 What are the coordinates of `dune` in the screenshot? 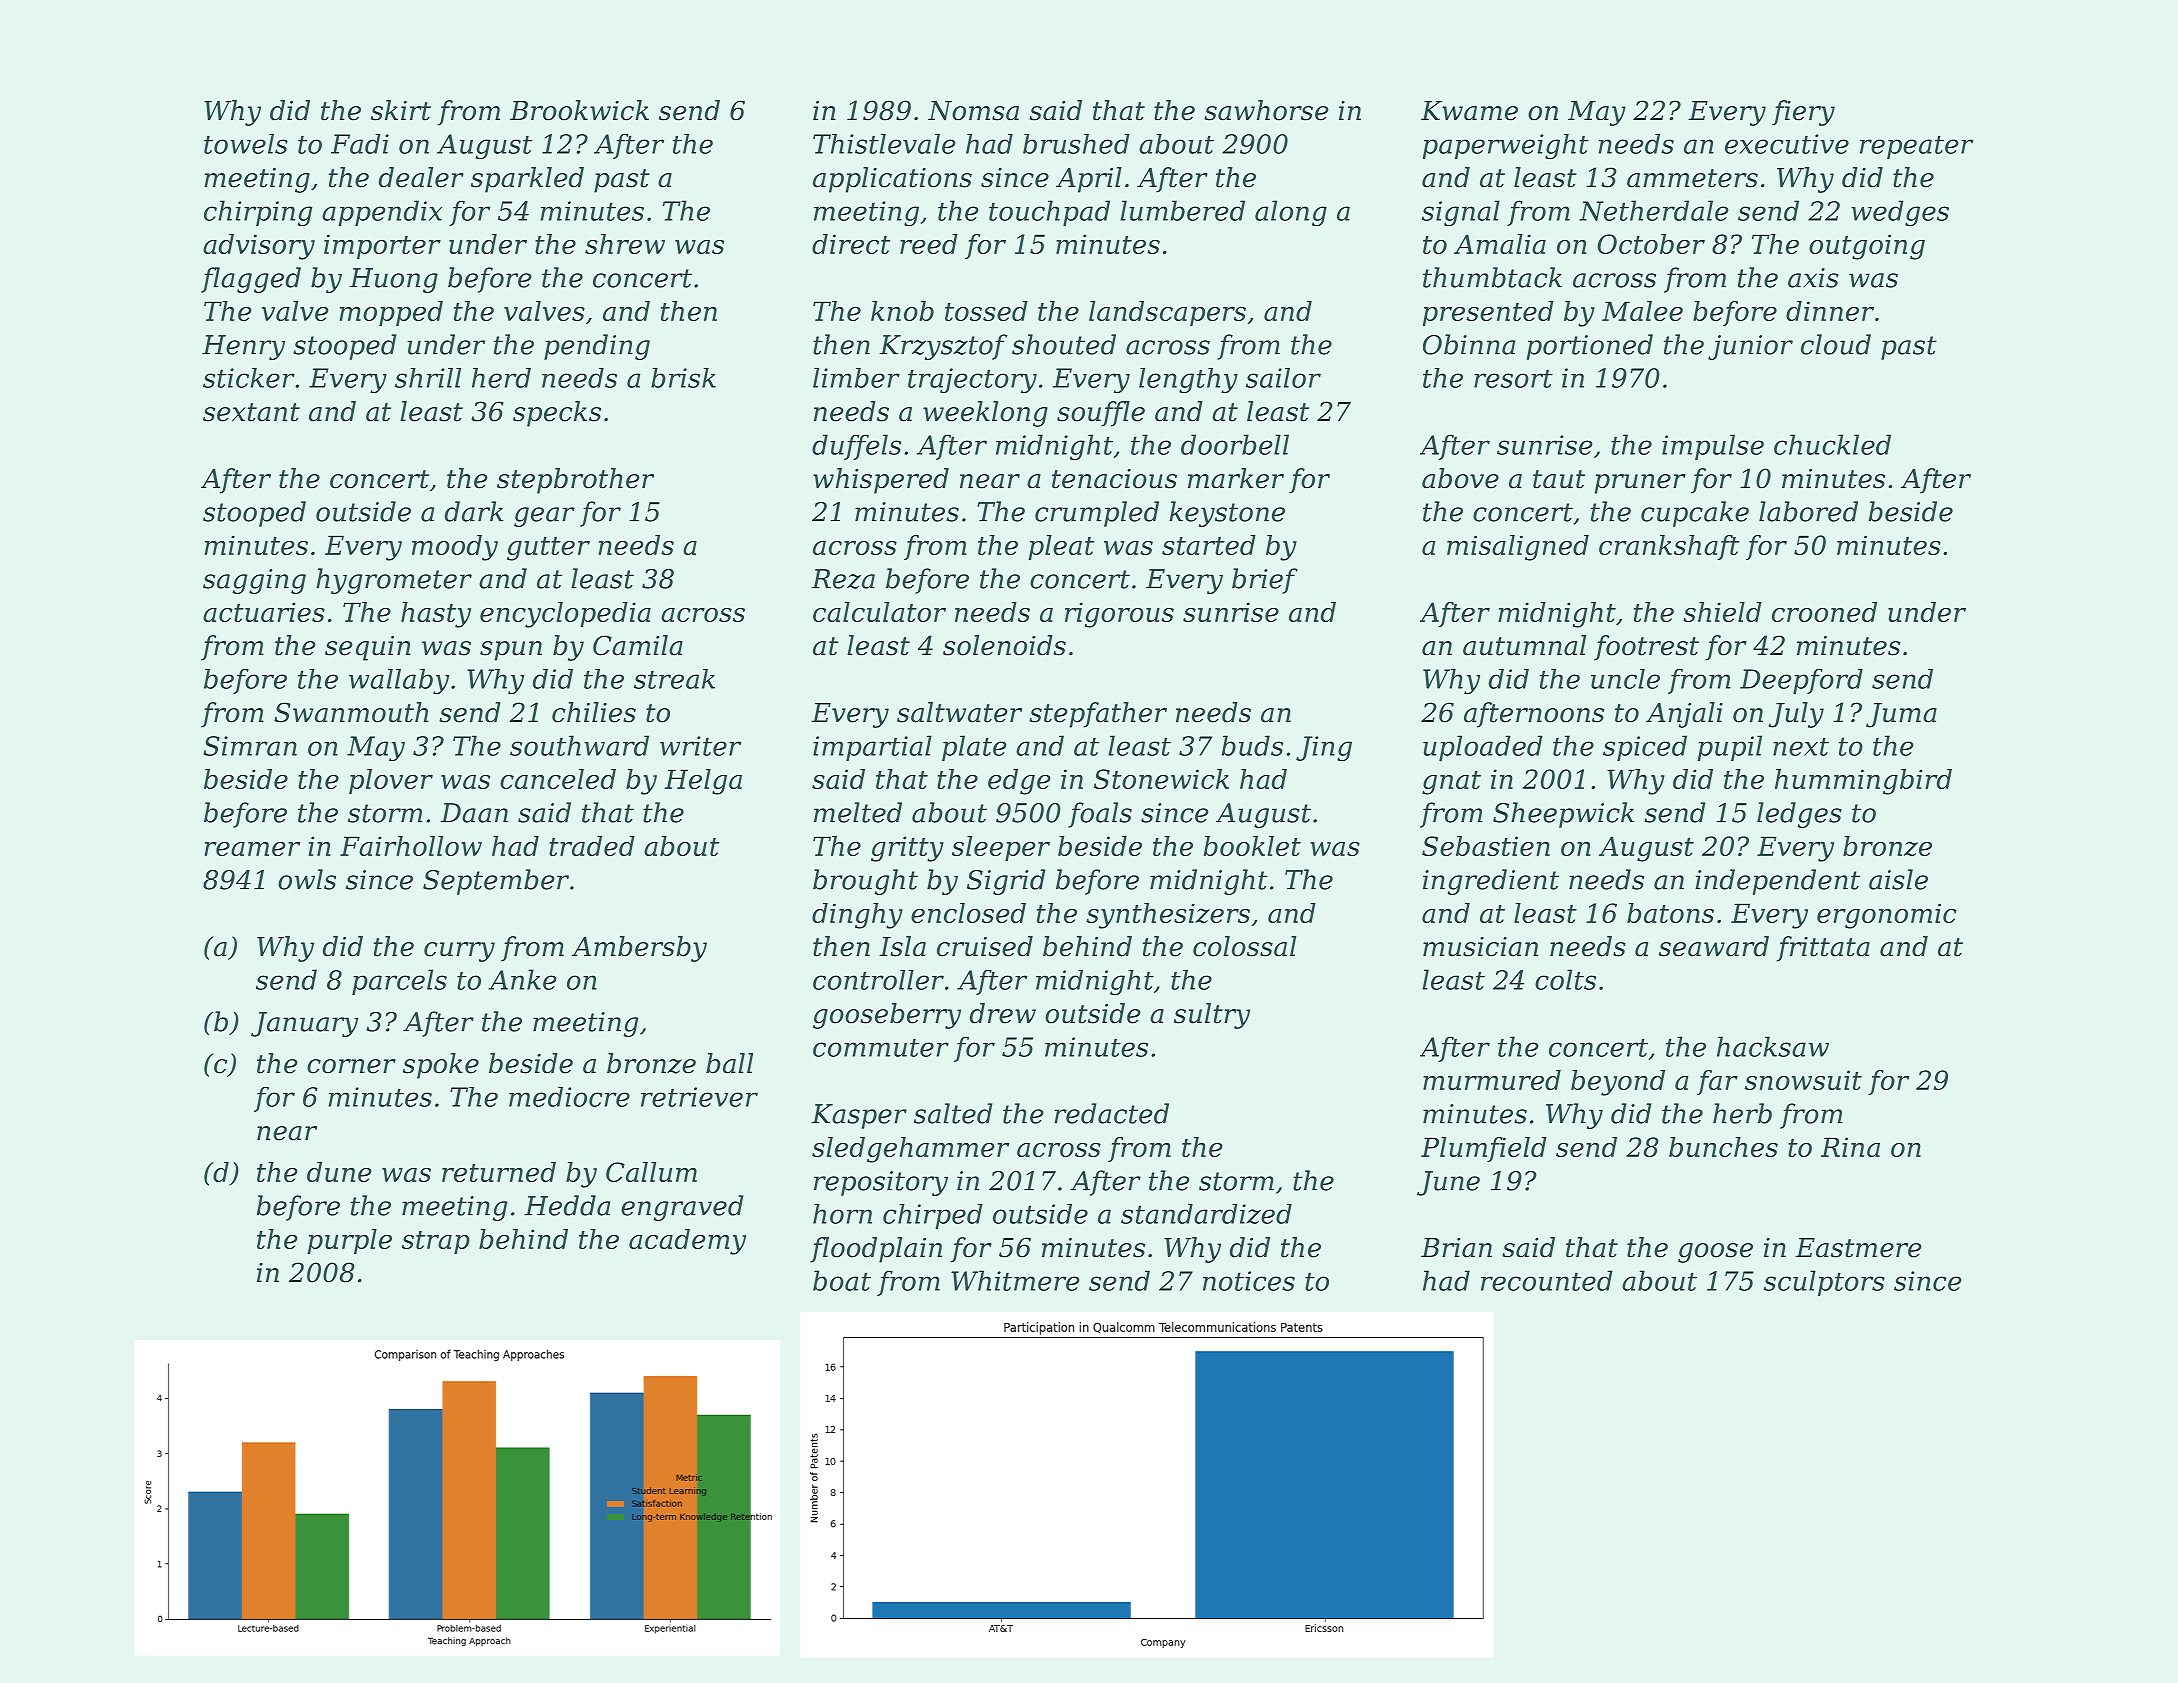 It's located at (339, 1172).
